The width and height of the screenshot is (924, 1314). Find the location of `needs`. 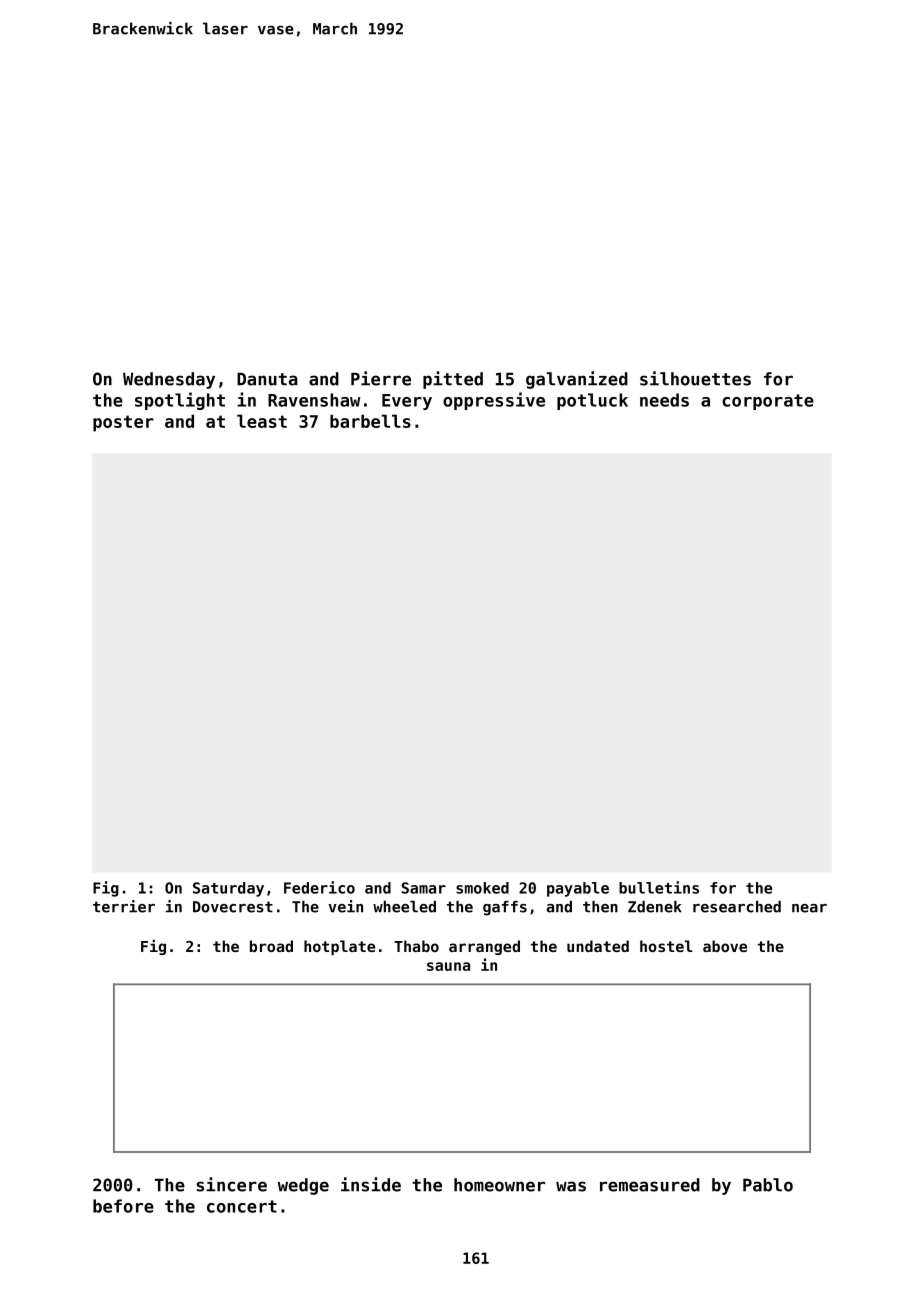

needs is located at coordinates (664, 400).
